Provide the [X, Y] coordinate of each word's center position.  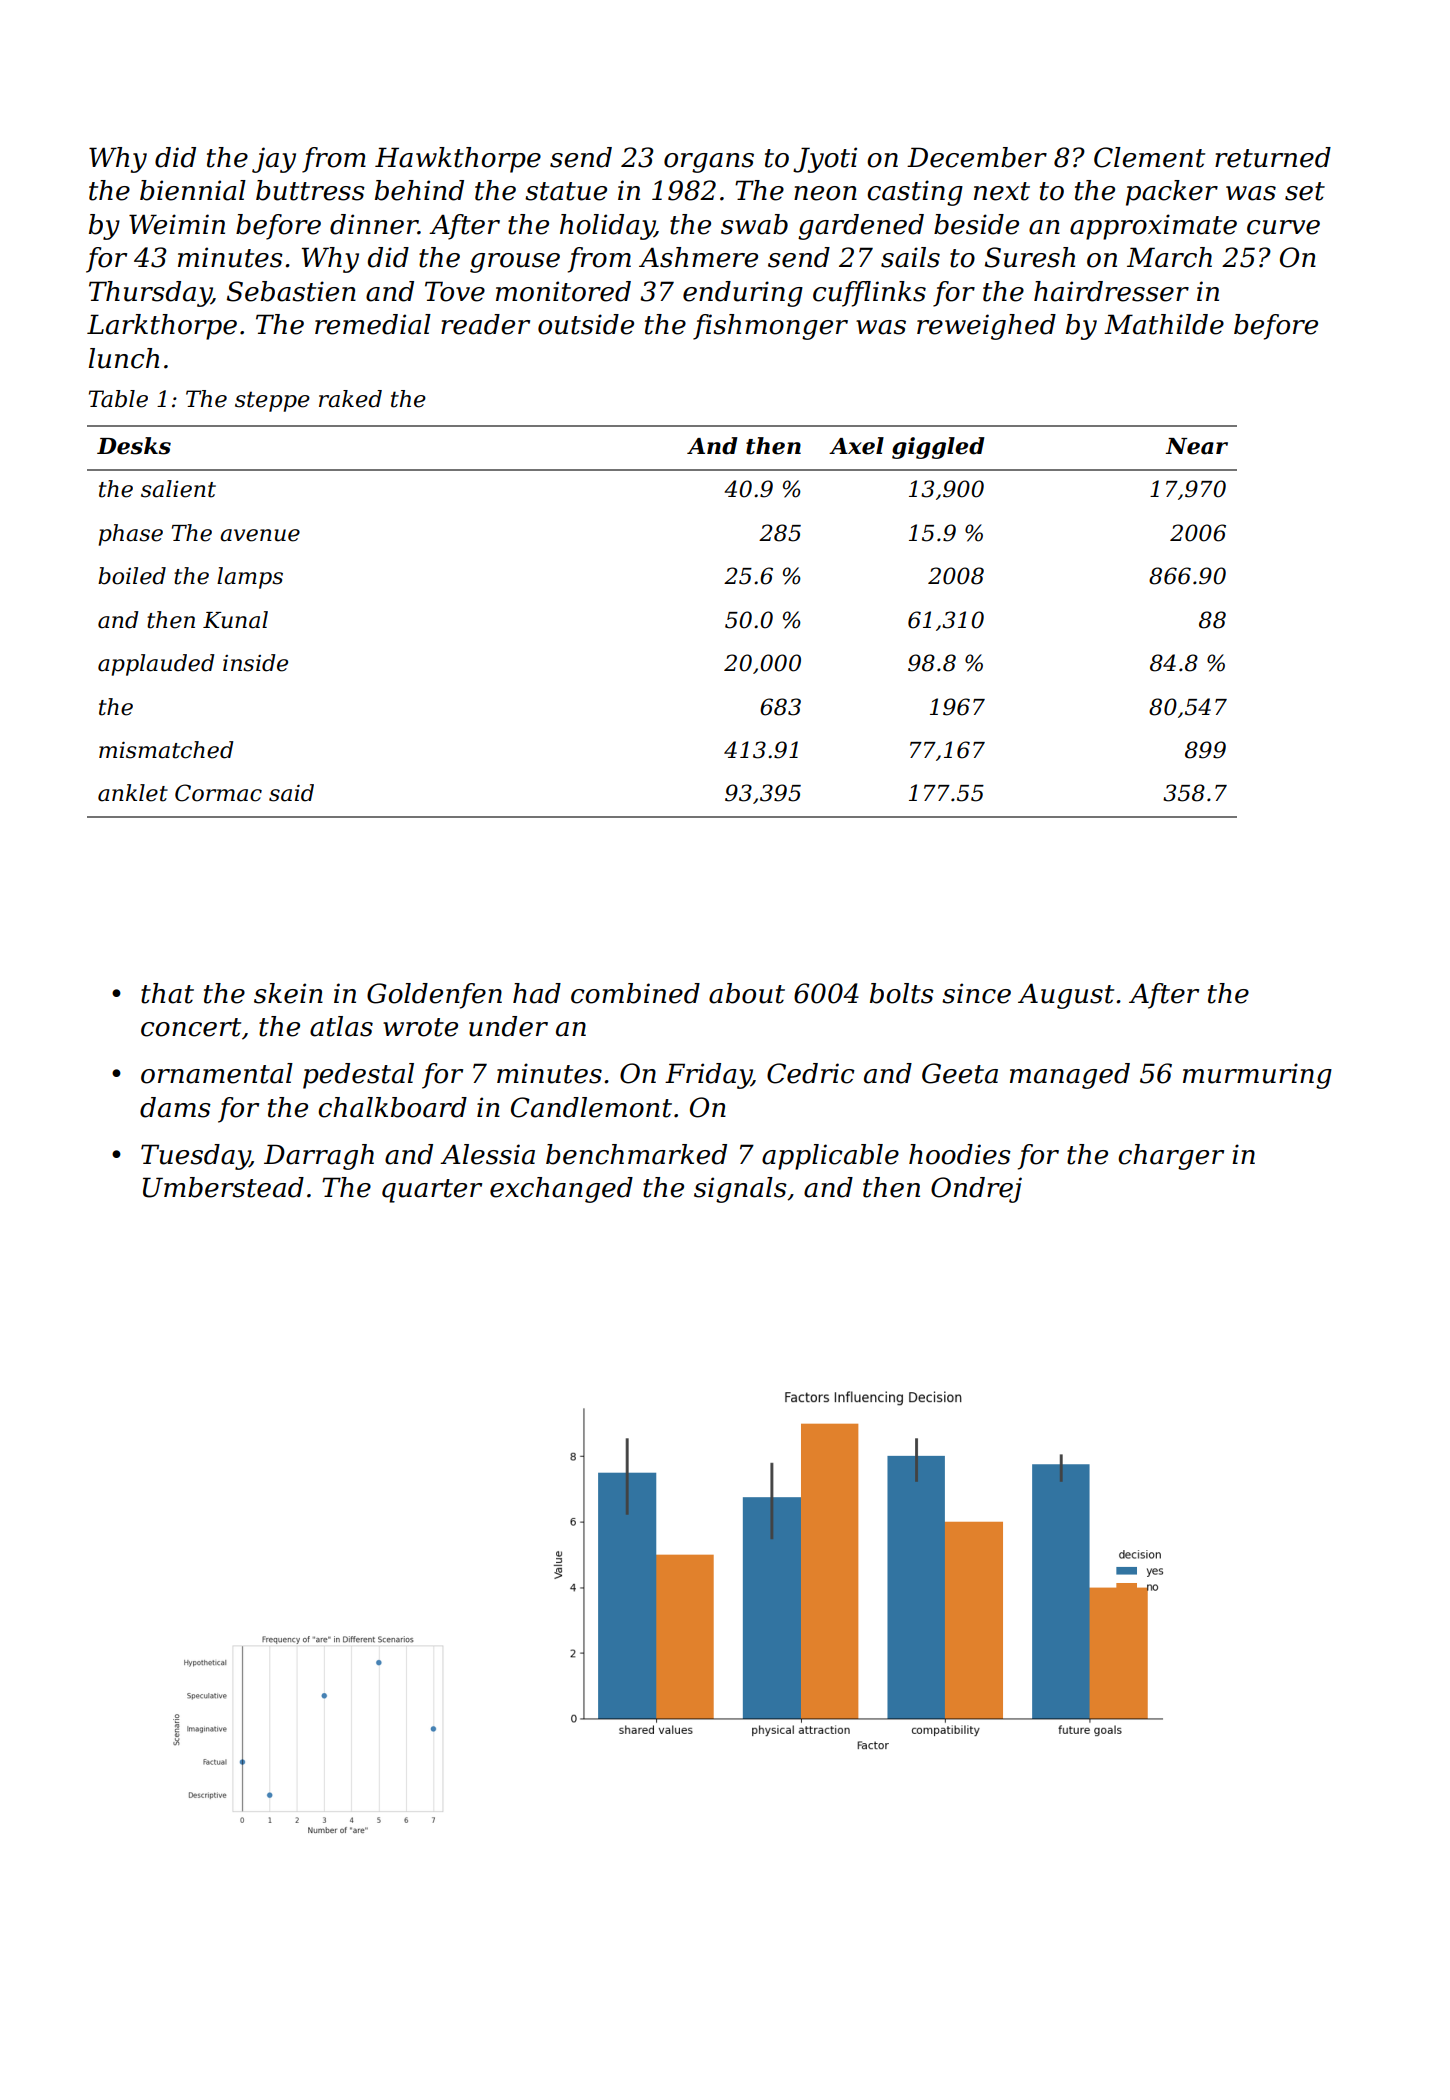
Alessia [487, 1154]
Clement [1149, 157]
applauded [156, 665]
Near [1197, 446]
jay [274, 160]
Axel [856, 446]
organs [709, 163]
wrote [420, 1027]
